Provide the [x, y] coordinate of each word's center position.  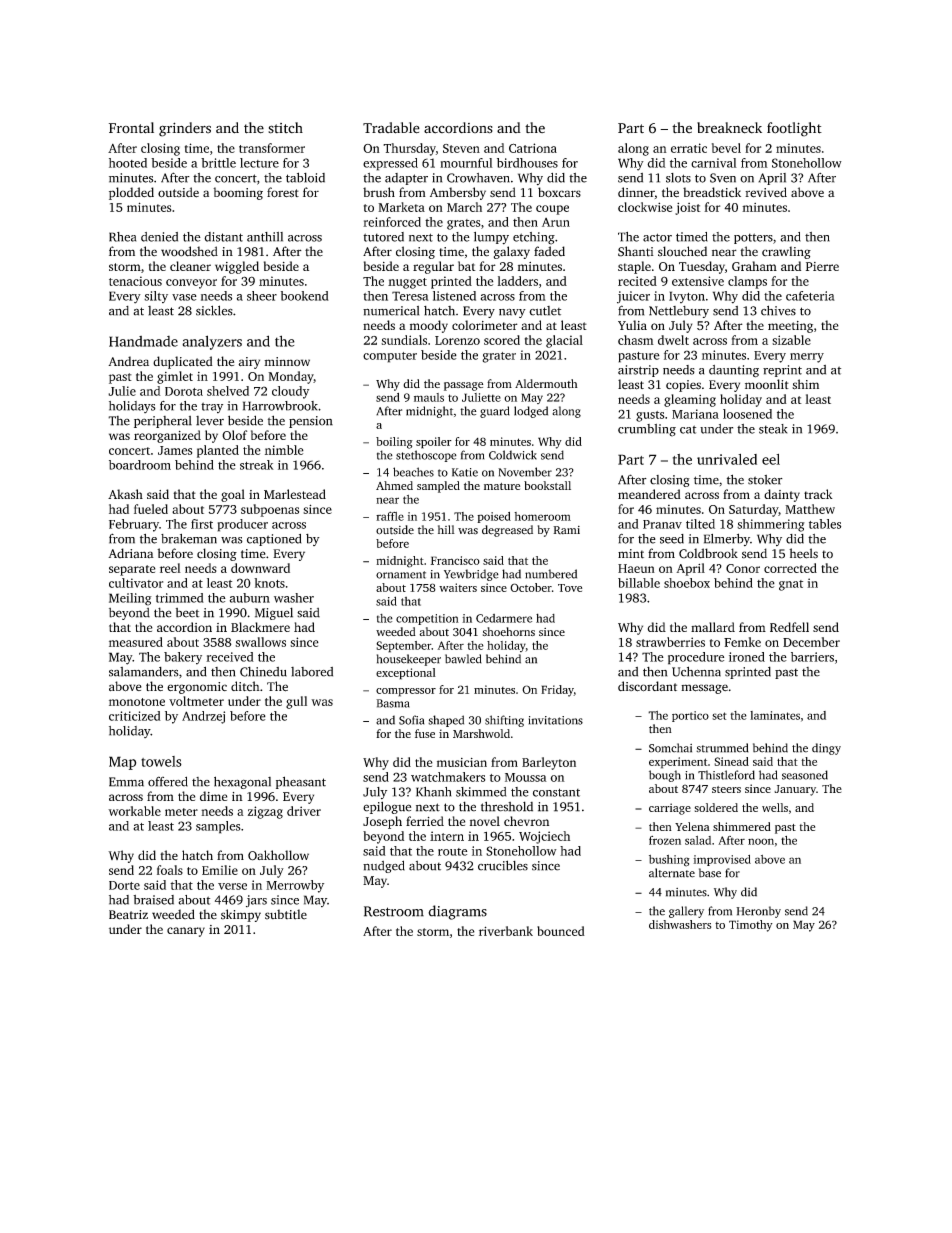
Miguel [274, 613]
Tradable [391, 128]
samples [218, 827]
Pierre [822, 266]
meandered [649, 494]
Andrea [128, 361]
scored [502, 340]
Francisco [455, 560]
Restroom [394, 911]
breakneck [729, 128]
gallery [686, 912]
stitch [285, 128]
